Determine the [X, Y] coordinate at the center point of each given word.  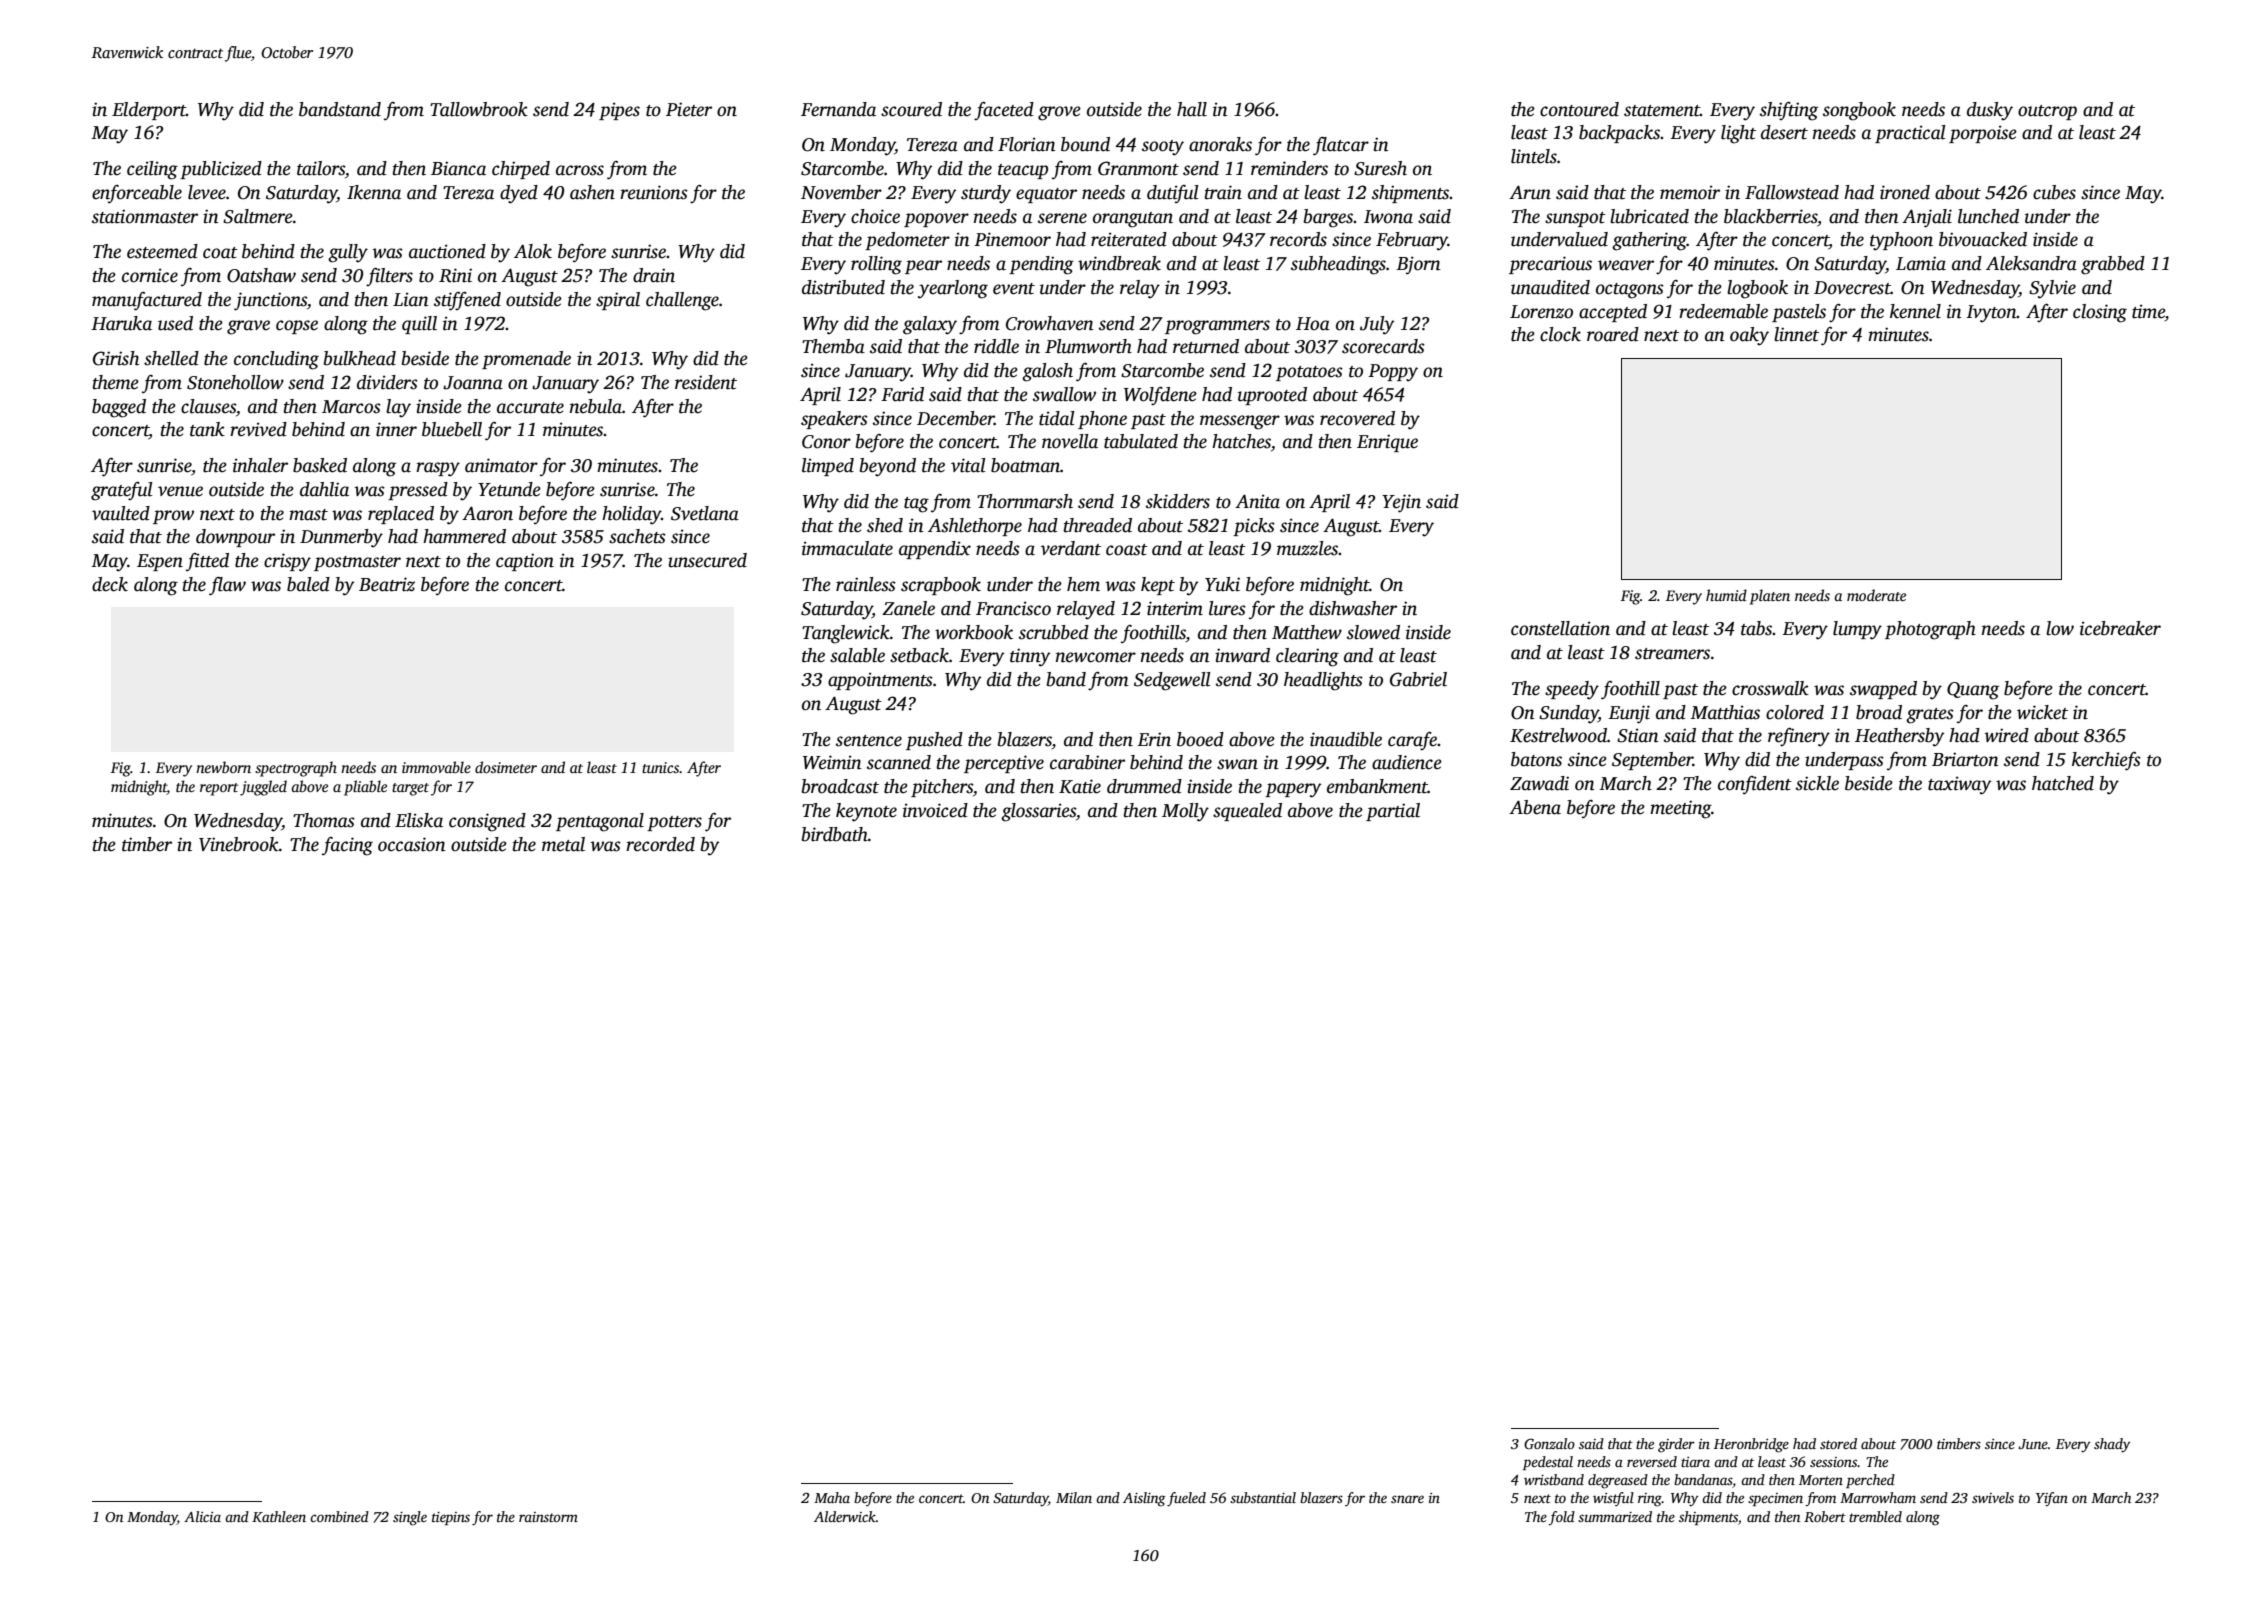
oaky [1749, 336]
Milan [1074, 1497]
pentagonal [600, 822]
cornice [150, 275]
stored [1838, 1443]
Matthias [1725, 712]
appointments [880, 681]
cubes [2054, 192]
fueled [1186, 1499]
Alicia [202, 1516]
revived [258, 429]
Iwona [1388, 217]
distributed [843, 287]
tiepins [451, 1518]
